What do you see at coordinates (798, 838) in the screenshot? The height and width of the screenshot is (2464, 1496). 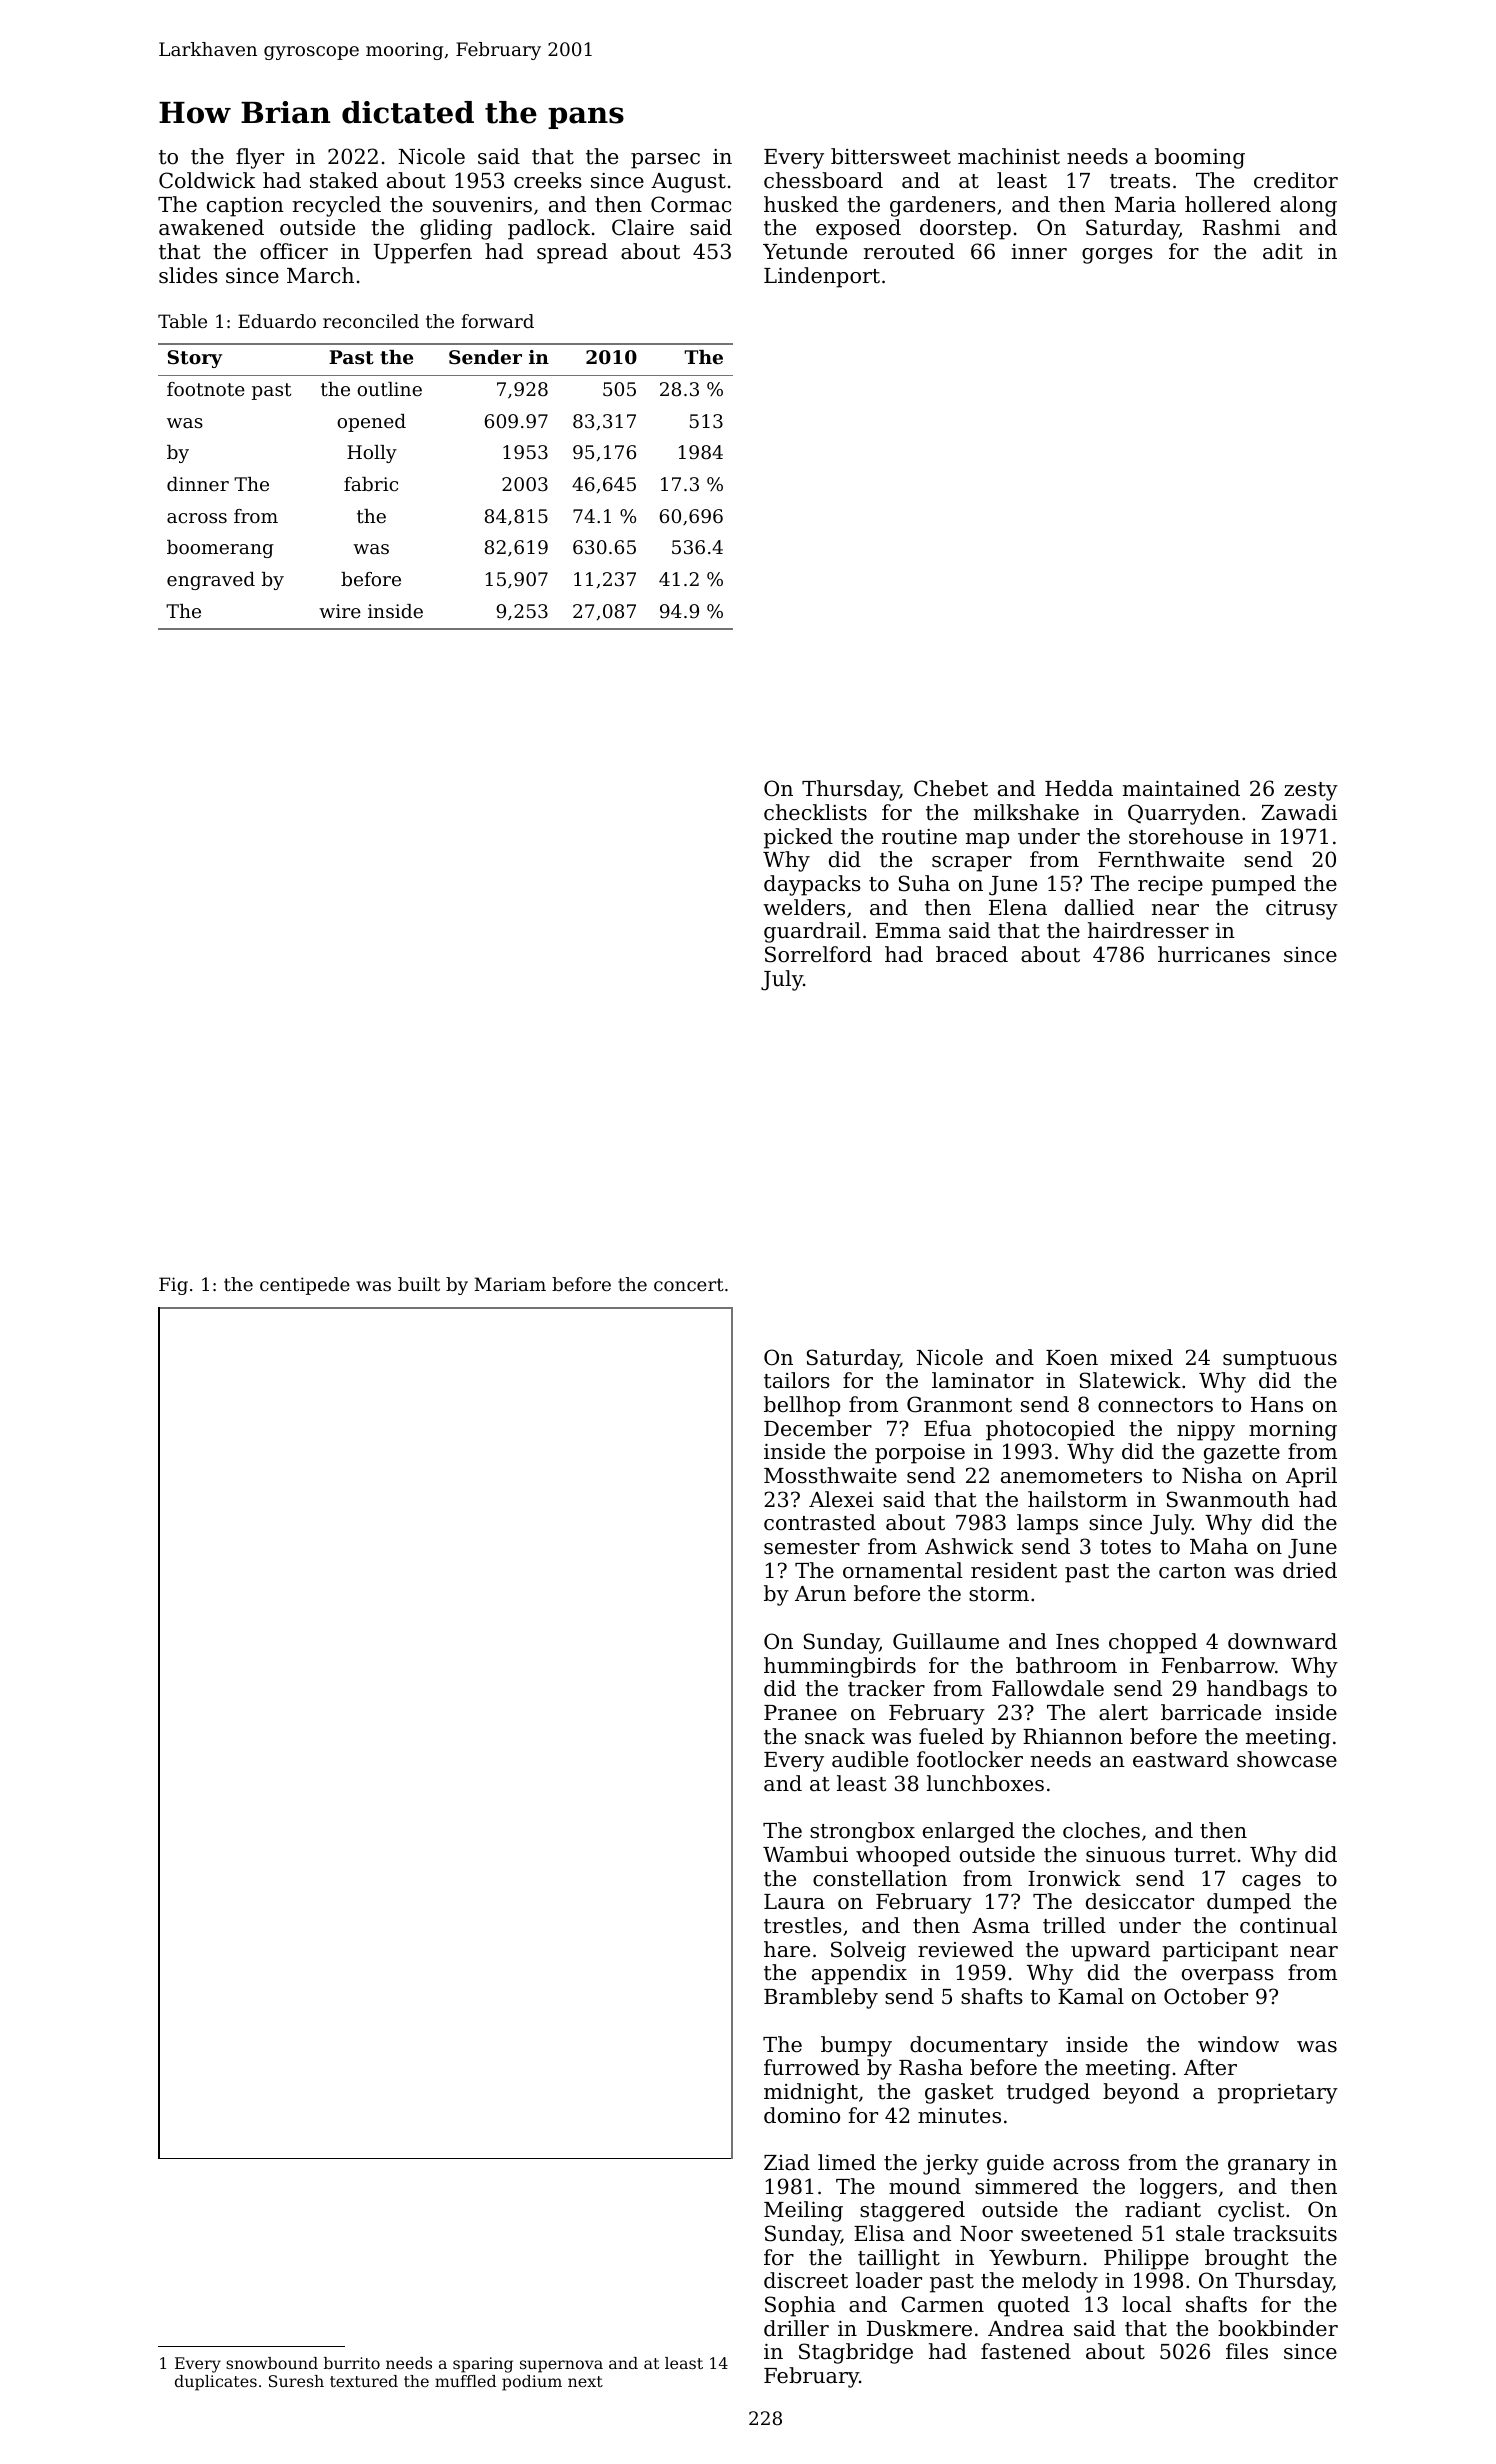 I see `picked` at bounding box center [798, 838].
